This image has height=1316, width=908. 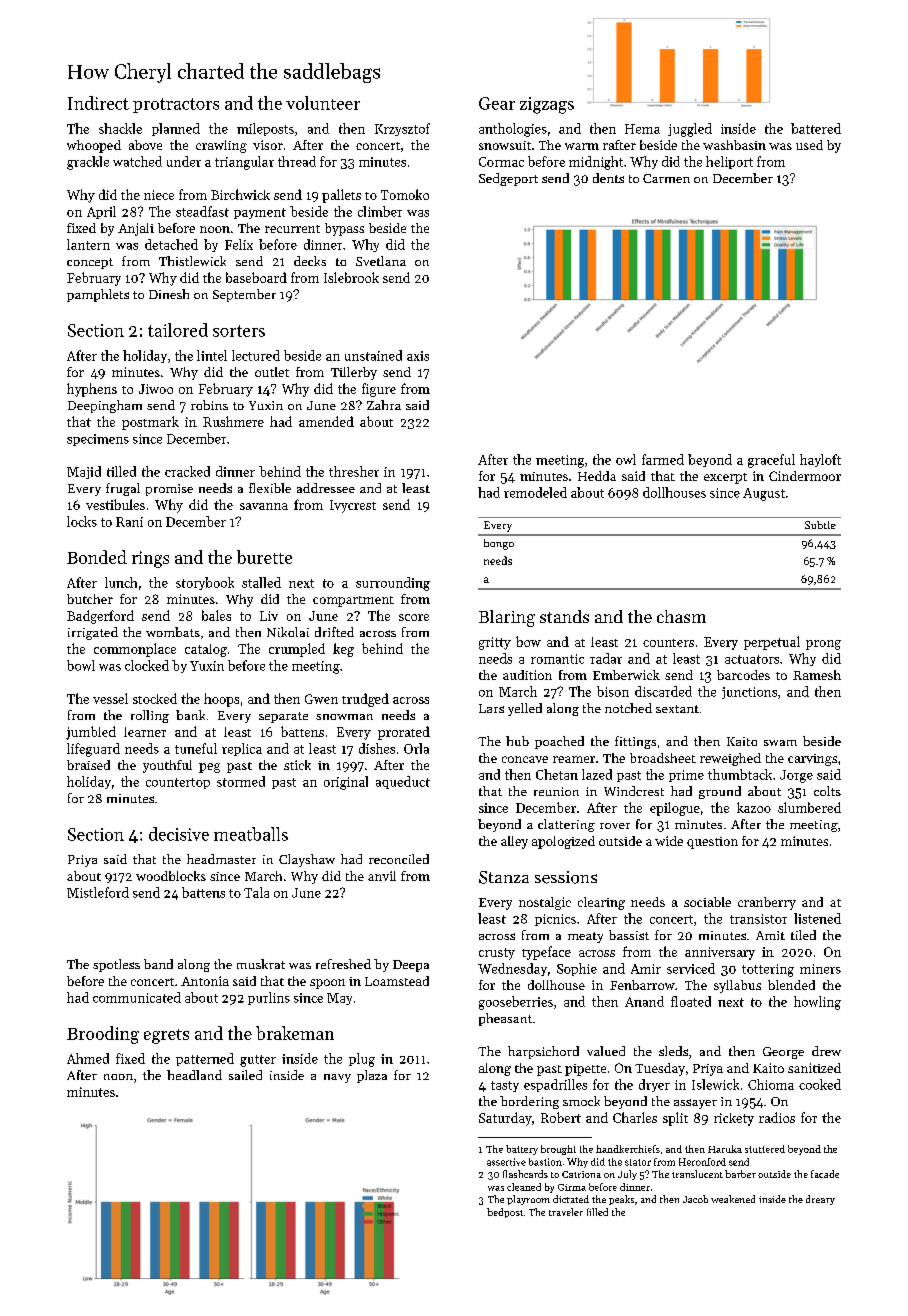 I want to click on sailed, so click(x=245, y=1075).
